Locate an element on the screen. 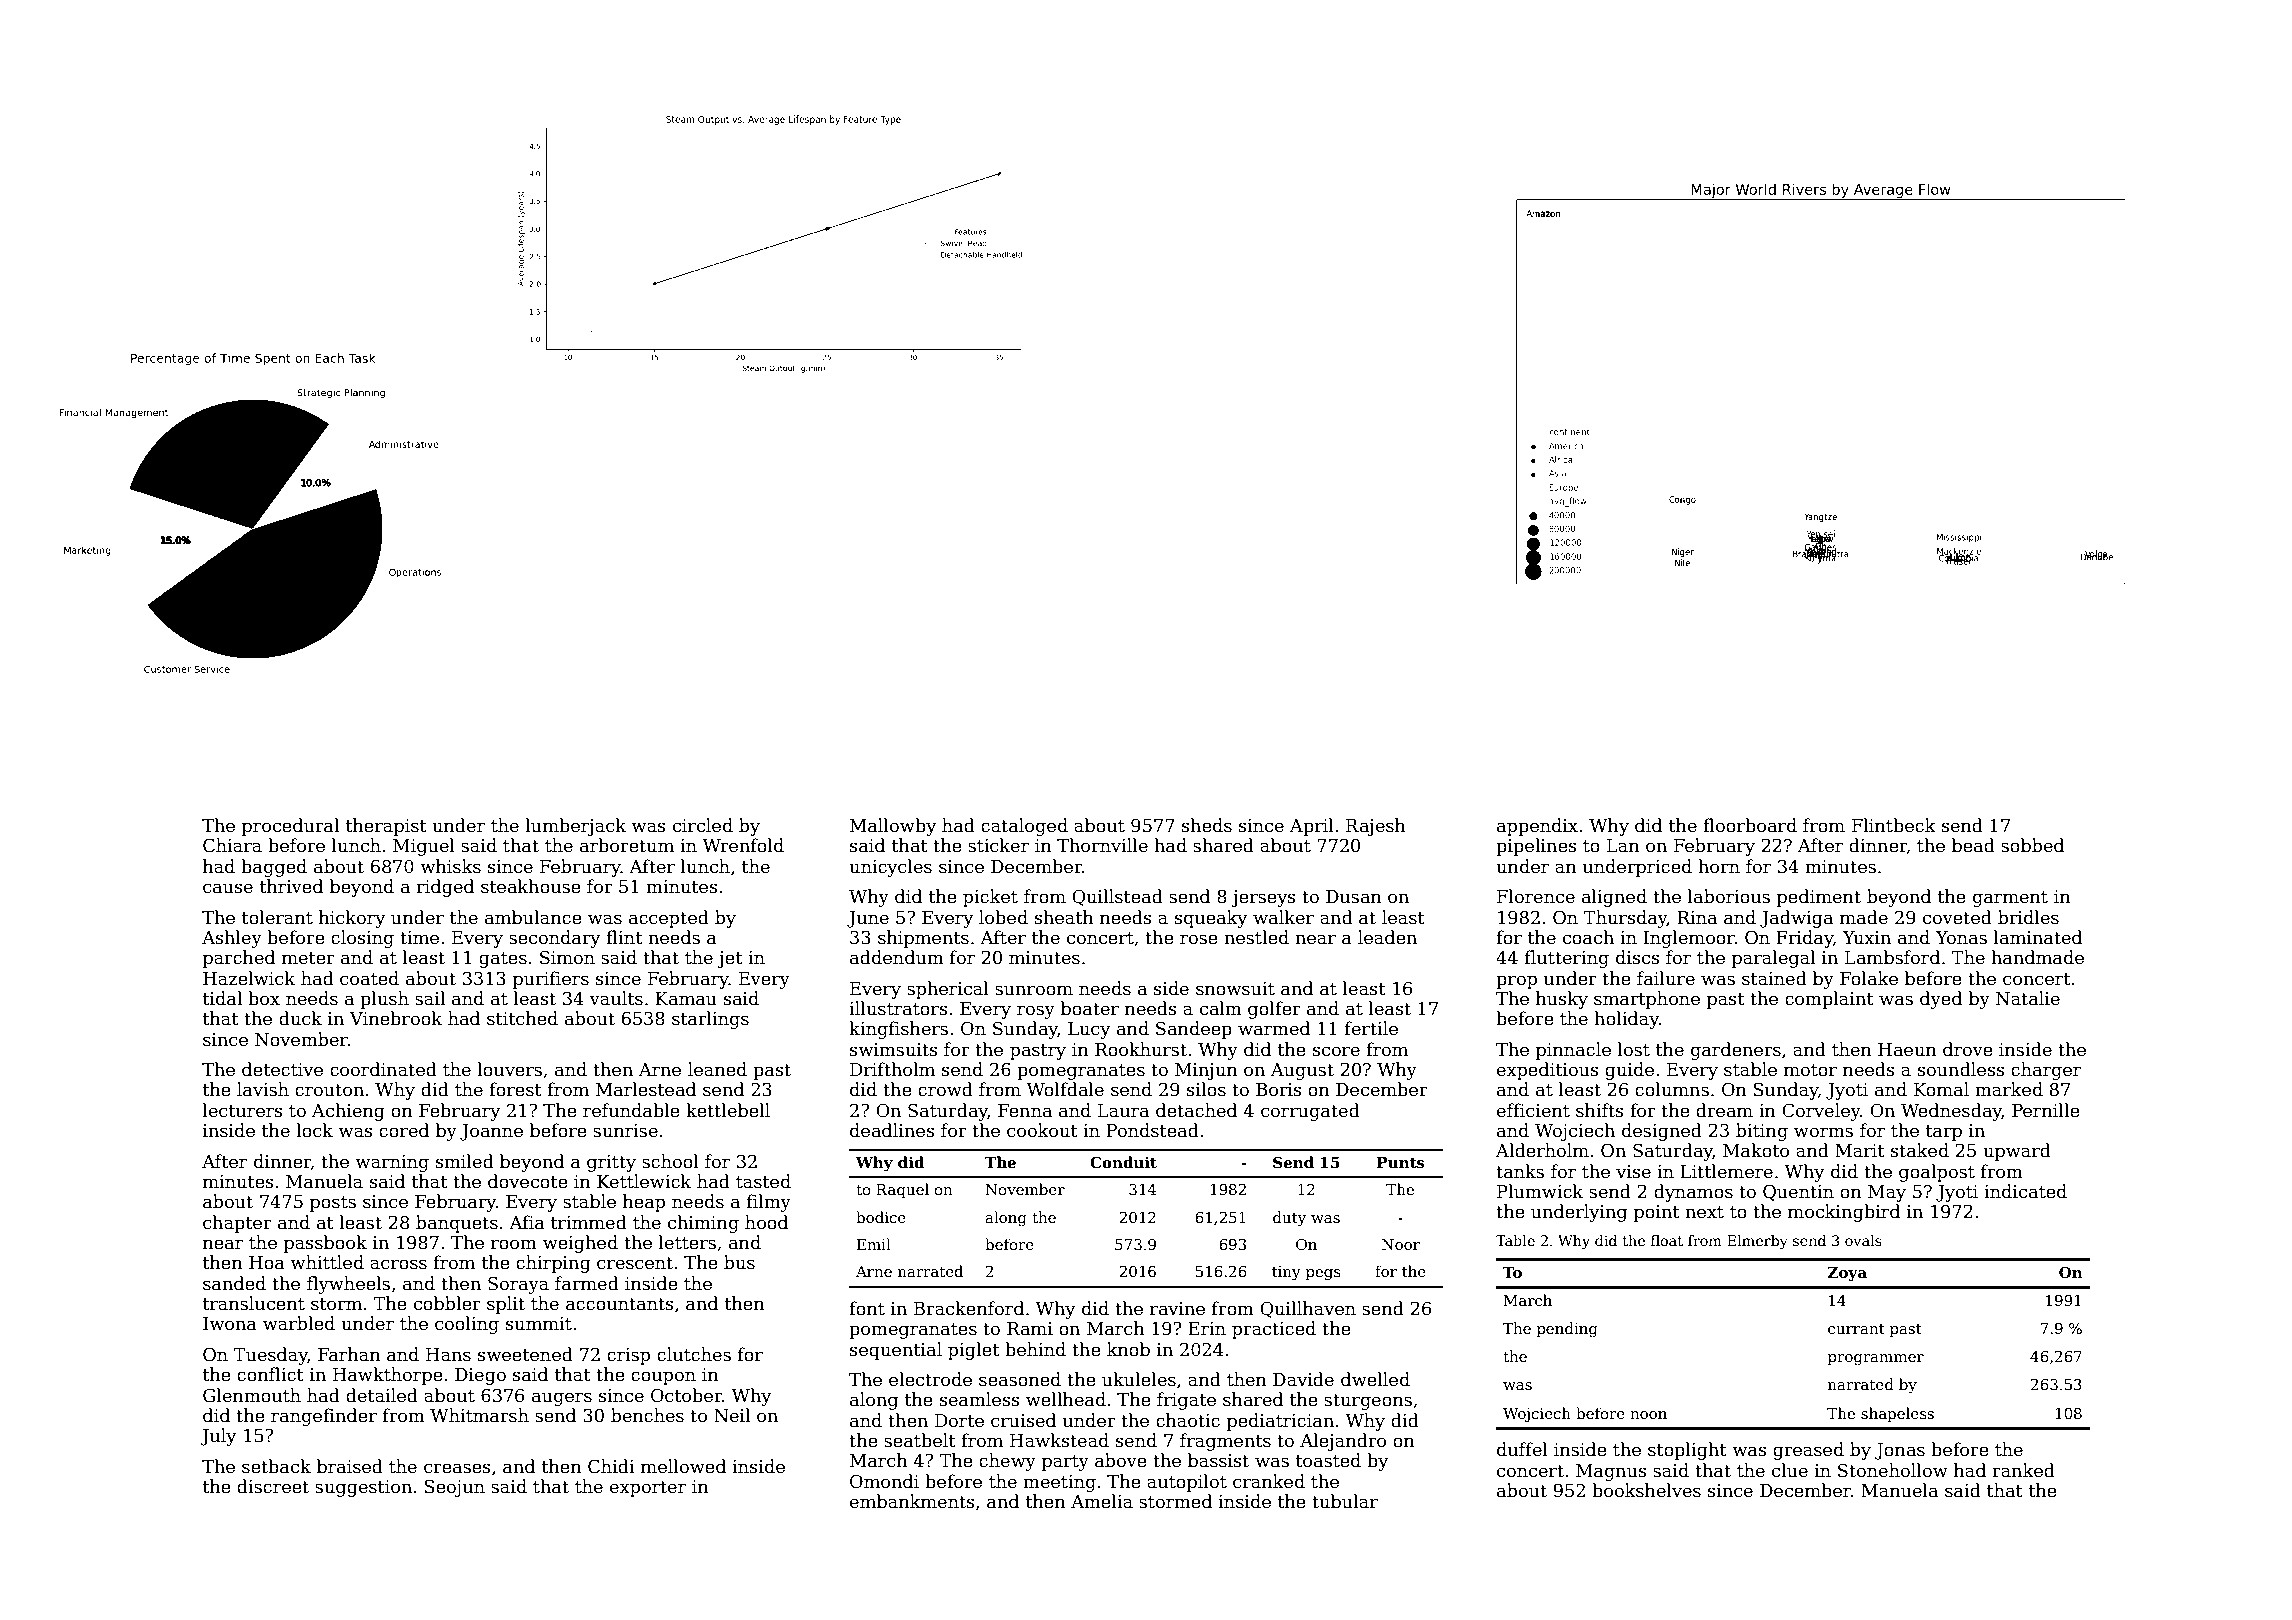 The width and height of the screenshot is (2292, 1620). heap is located at coordinates (644, 1203).
